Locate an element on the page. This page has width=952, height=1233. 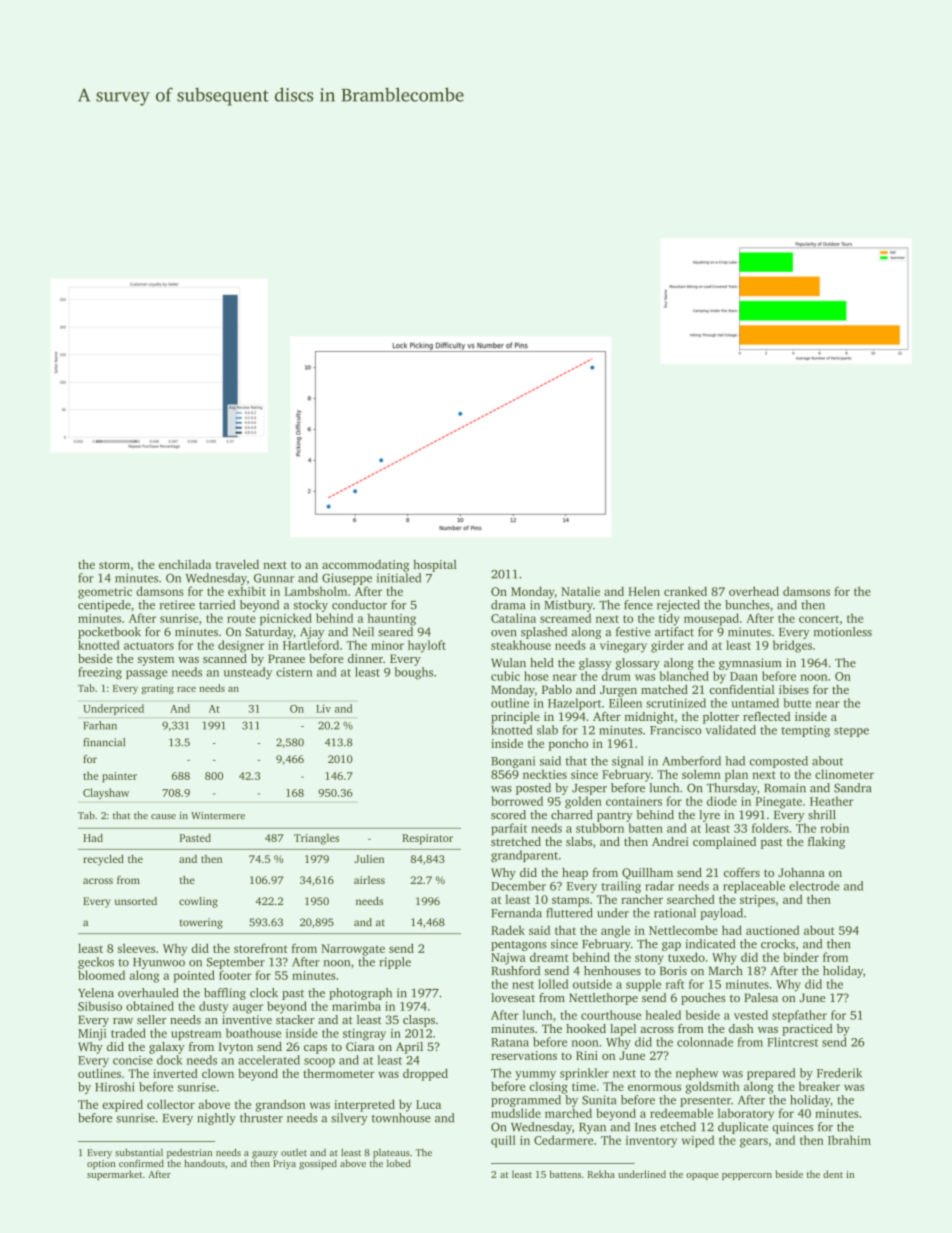
Natalie is located at coordinates (580, 591).
